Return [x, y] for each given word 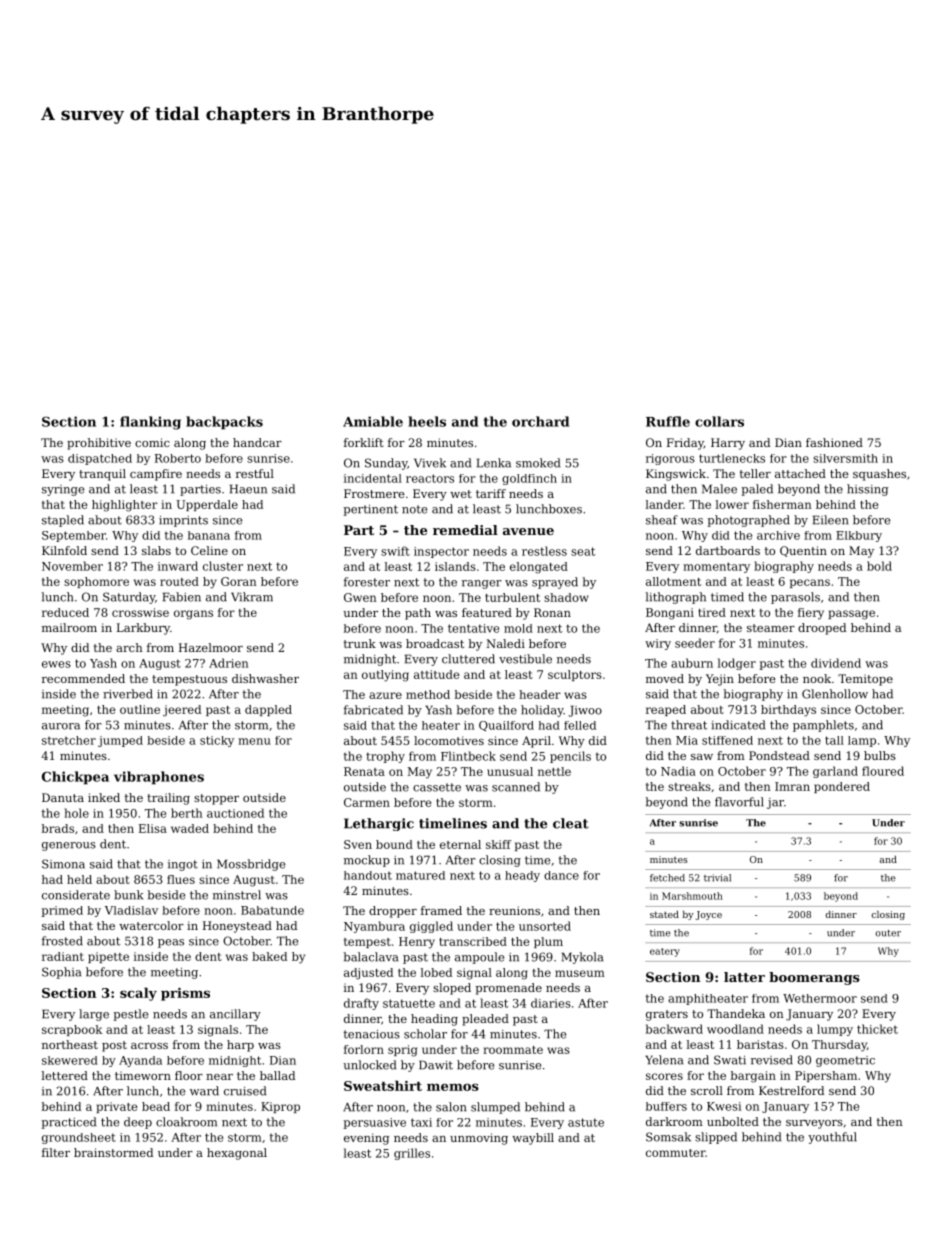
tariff [491, 493]
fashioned [834, 442]
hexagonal [237, 1154]
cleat [571, 823]
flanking [150, 423]
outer [888, 933]
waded [190, 828]
